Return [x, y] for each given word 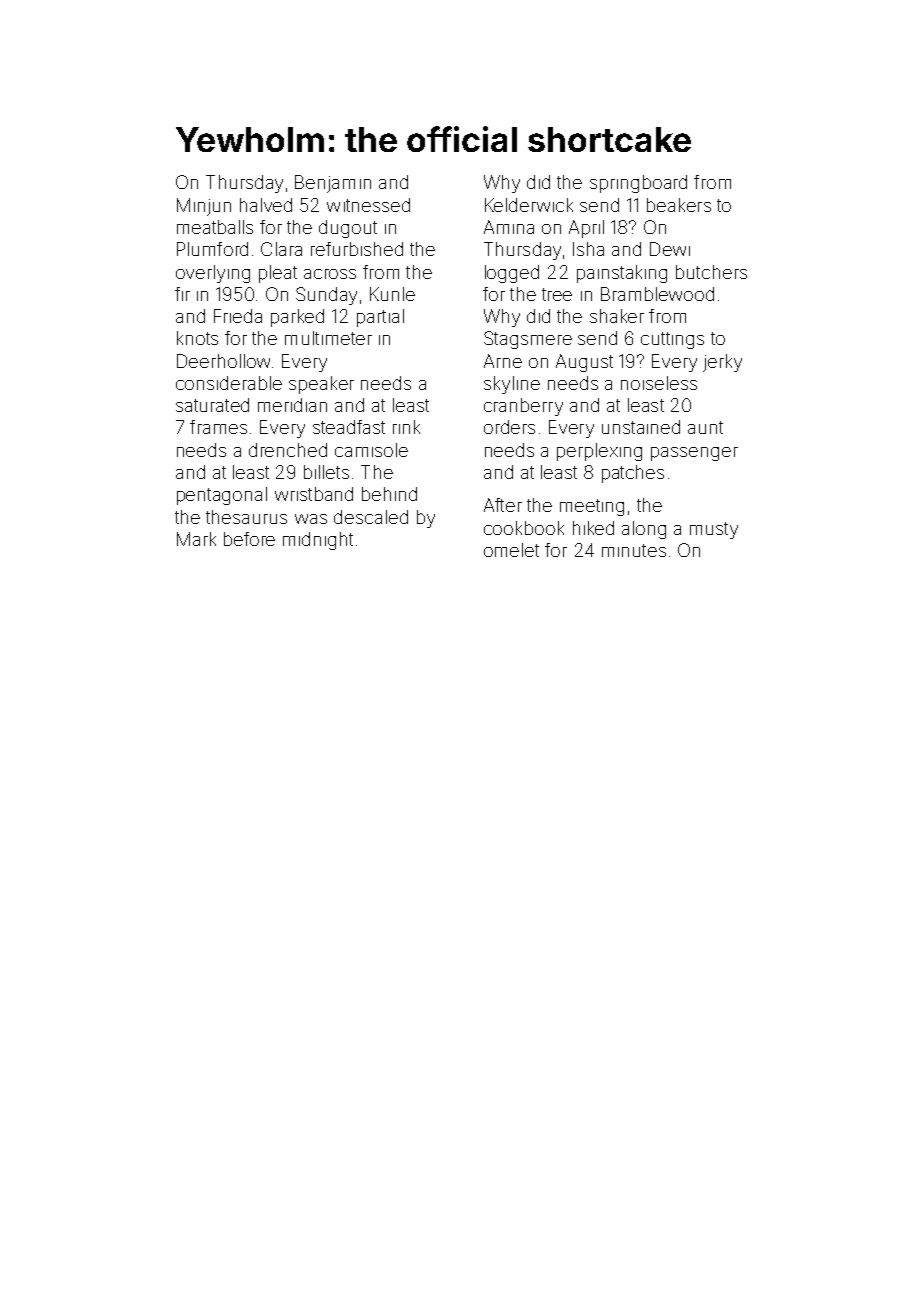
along [644, 530]
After [503, 505]
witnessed [368, 205]
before [249, 539]
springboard [638, 184]
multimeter [328, 338]
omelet [511, 550]
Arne [503, 361]
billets [326, 472]
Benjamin [333, 184]
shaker [617, 316]
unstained [641, 427]
